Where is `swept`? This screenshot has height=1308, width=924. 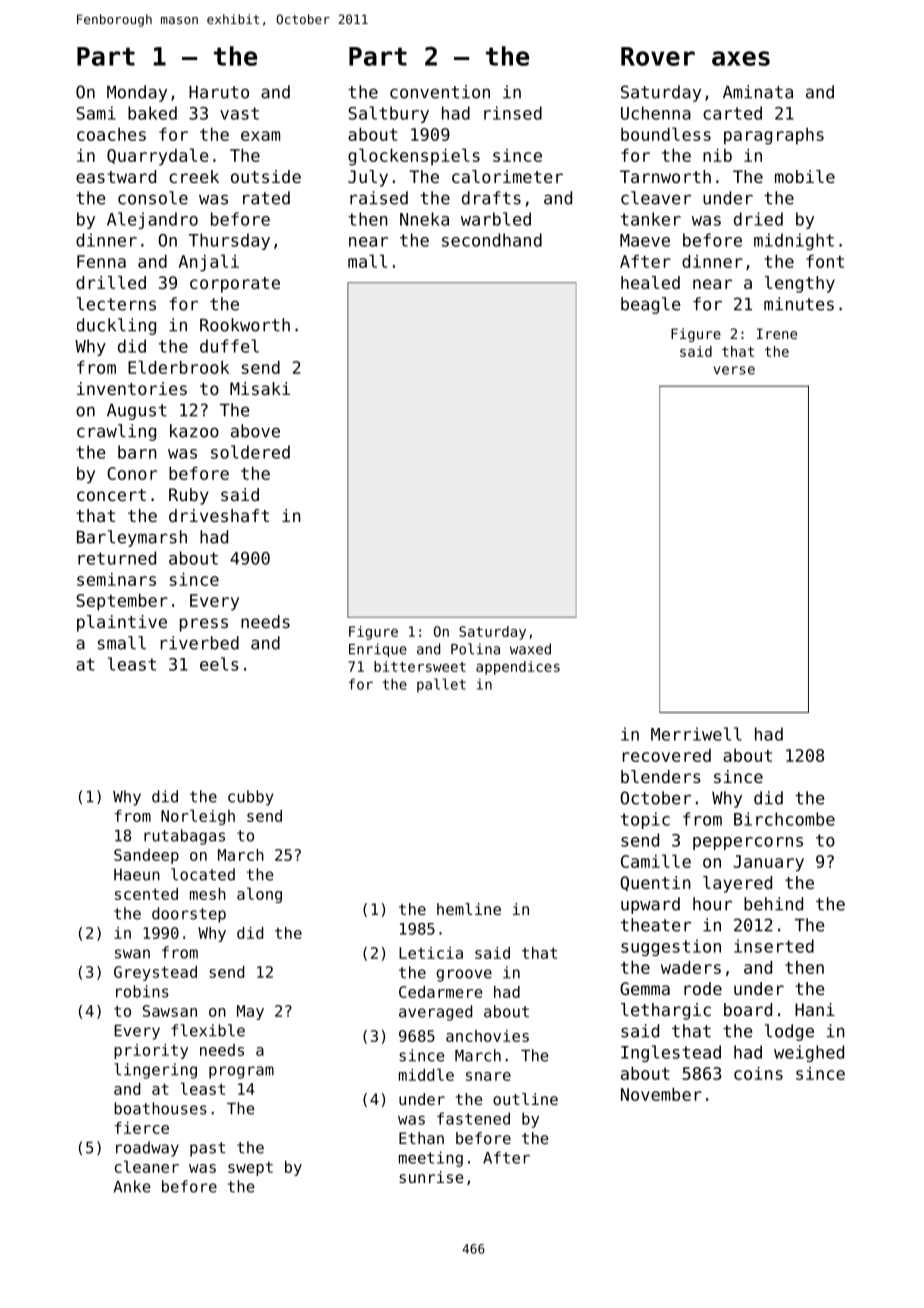
swept is located at coordinates (250, 1168).
